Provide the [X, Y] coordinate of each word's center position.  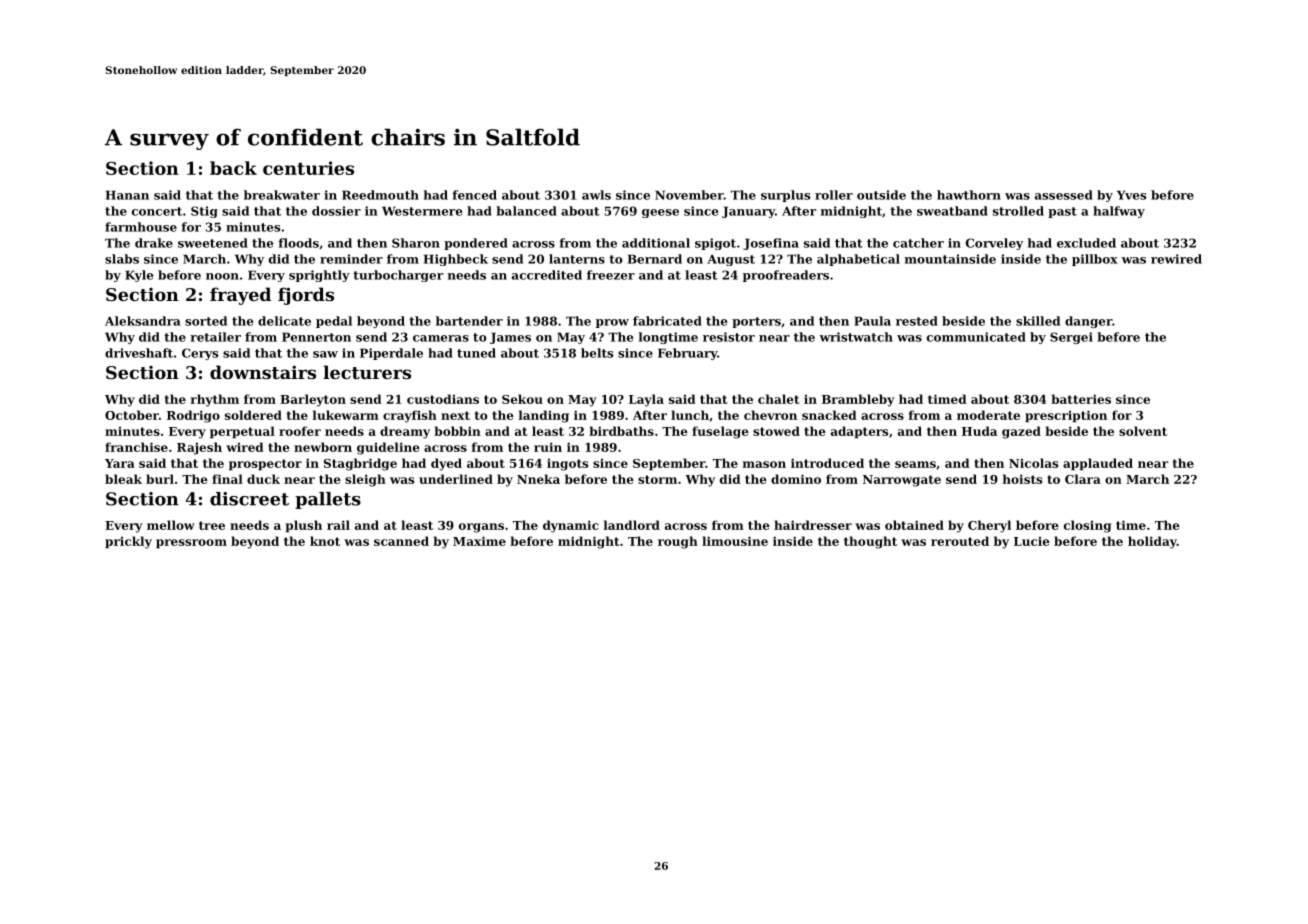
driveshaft [139, 353]
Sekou [522, 399]
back [233, 168]
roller [834, 195]
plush [304, 526]
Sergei [1071, 338]
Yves [1131, 195]
